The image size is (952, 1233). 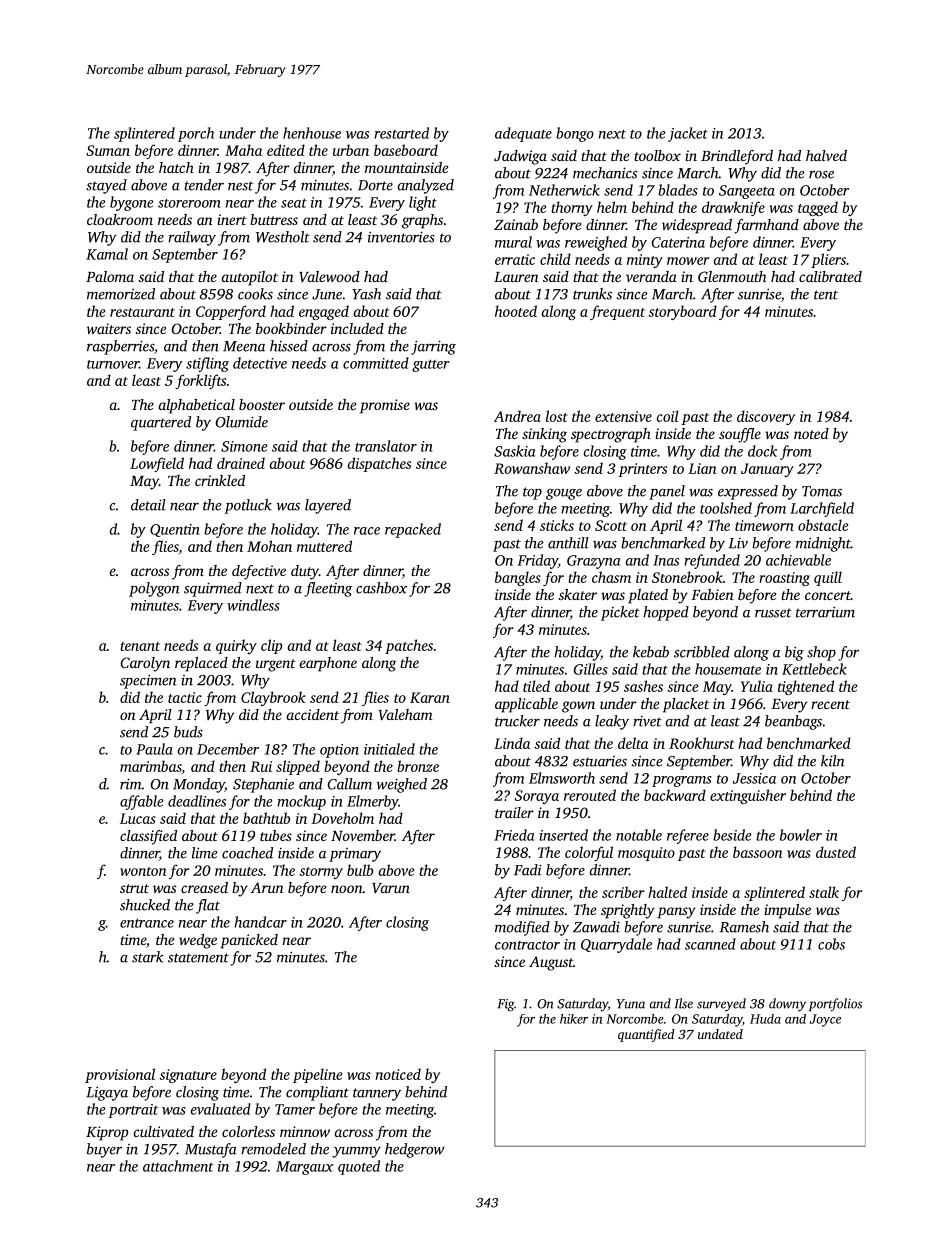 What do you see at coordinates (324, 546) in the screenshot?
I see `muttered` at bounding box center [324, 546].
